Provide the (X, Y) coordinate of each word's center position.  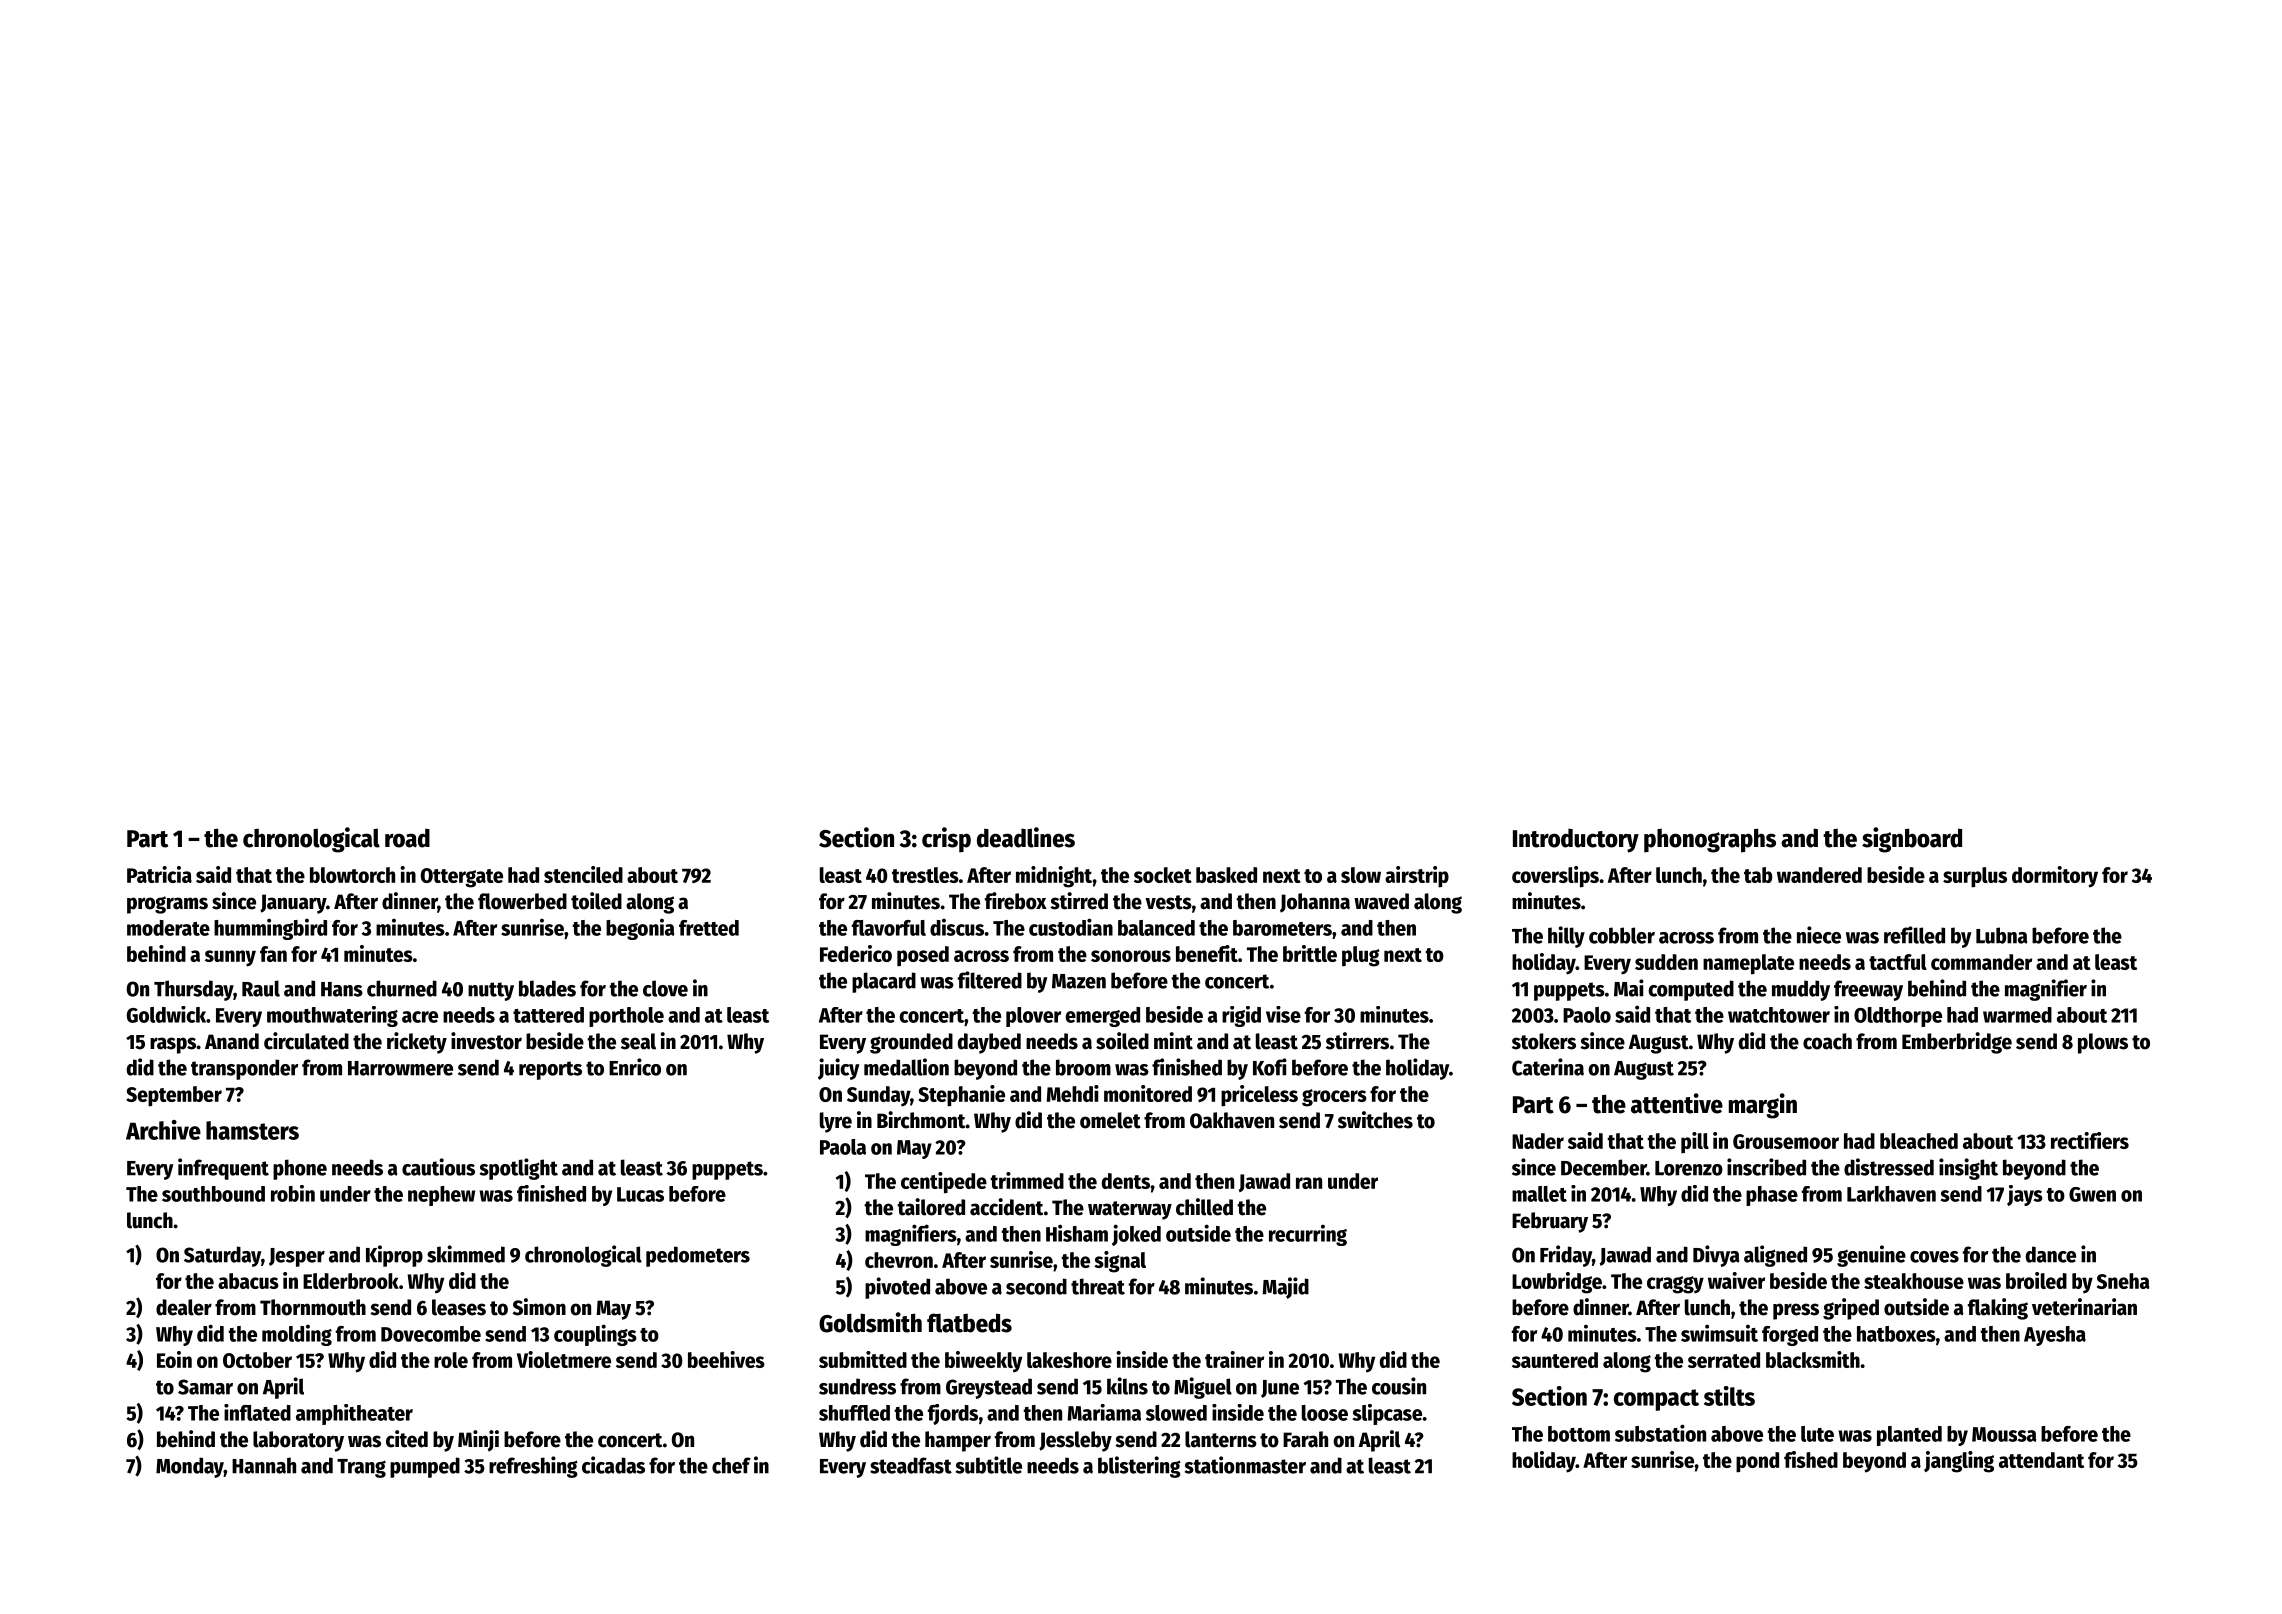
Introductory (1576, 841)
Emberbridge (1957, 1043)
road (407, 838)
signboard (1912, 840)
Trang (361, 1468)
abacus (248, 1281)
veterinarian (2084, 1307)
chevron (899, 1260)
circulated (306, 1041)
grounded (911, 1043)
